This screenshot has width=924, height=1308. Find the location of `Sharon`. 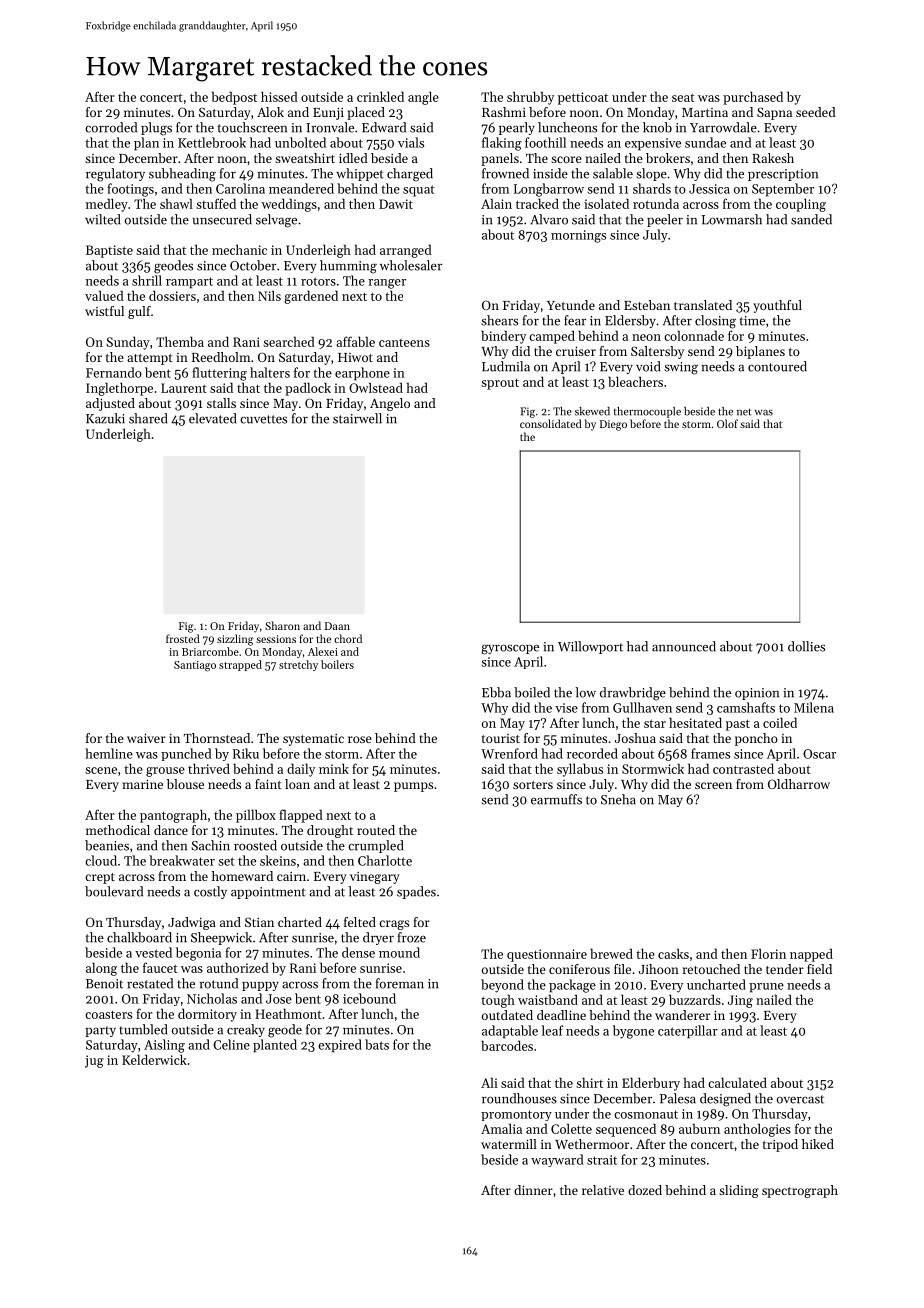

Sharon is located at coordinates (282, 625).
